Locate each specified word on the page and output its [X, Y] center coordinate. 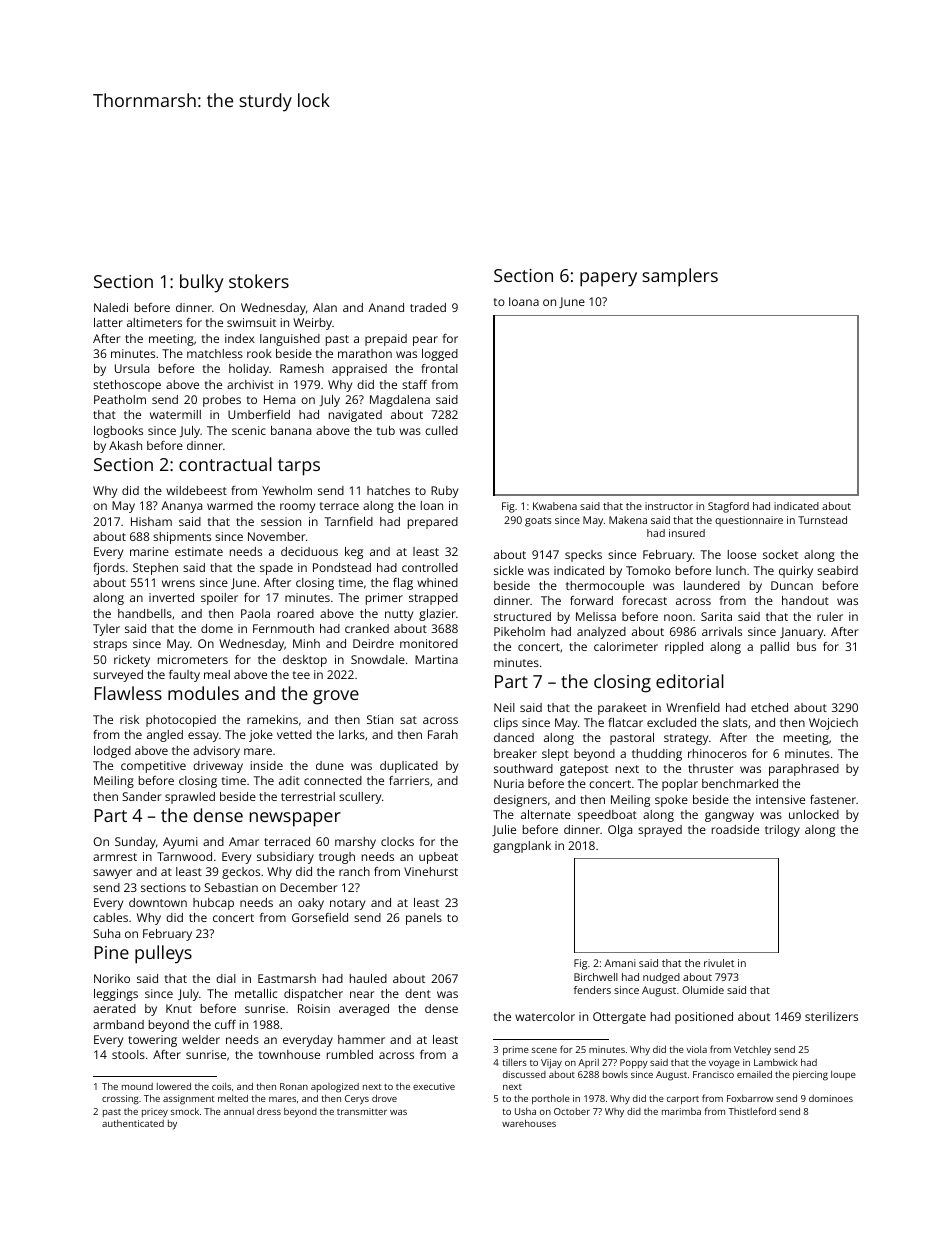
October [572, 1111]
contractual [225, 464]
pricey [155, 1113]
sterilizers [831, 1016]
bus [806, 646]
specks [583, 556]
